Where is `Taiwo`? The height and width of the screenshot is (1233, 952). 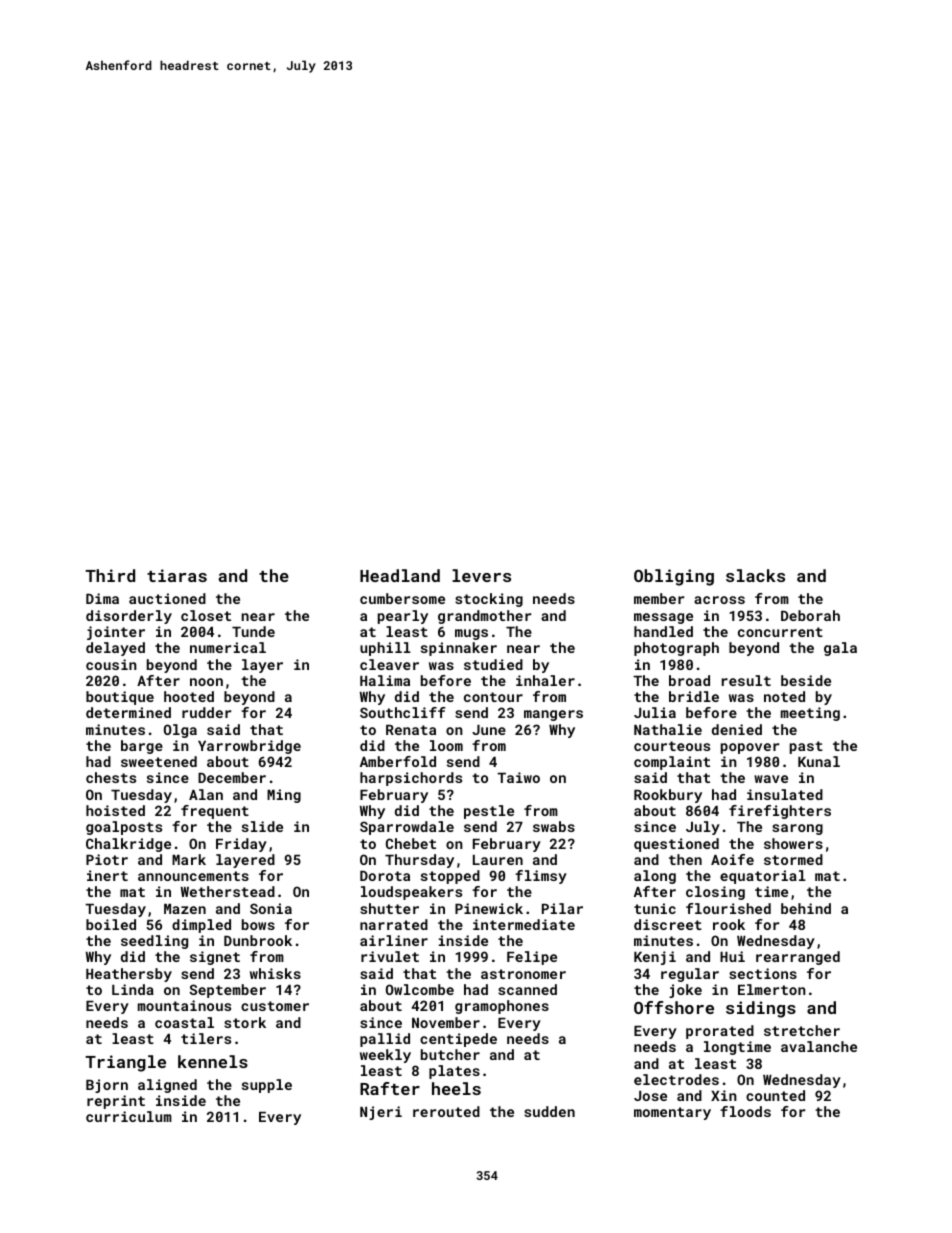
Taiwo is located at coordinates (518, 777).
